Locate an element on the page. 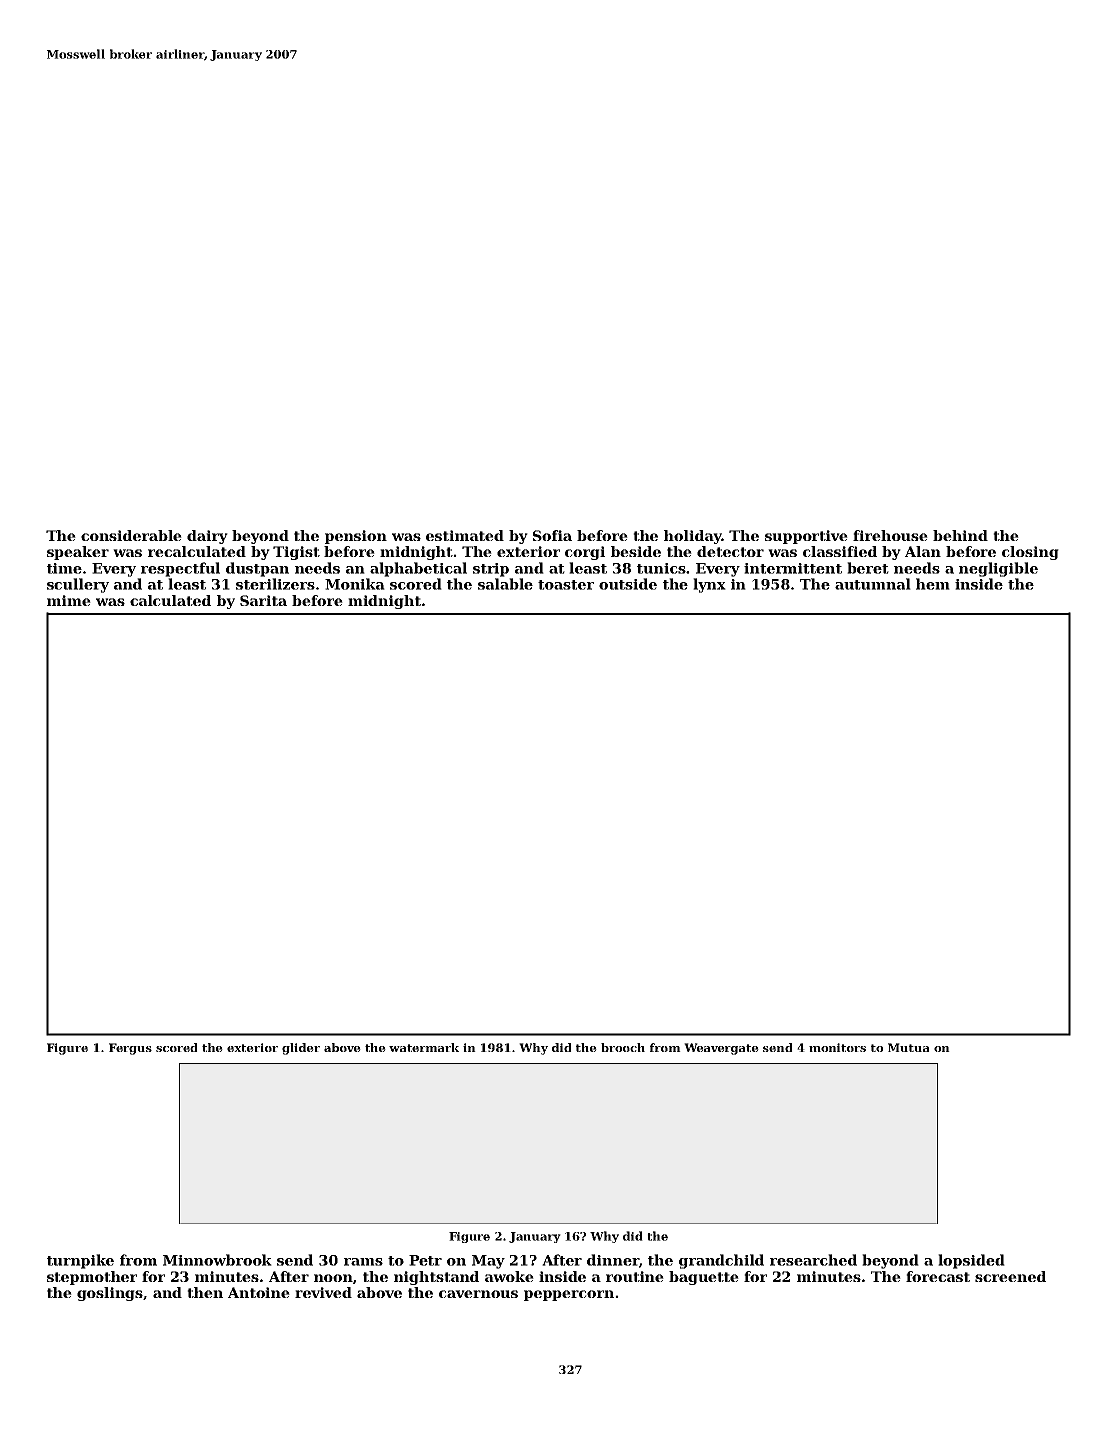  considerable is located at coordinates (131, 535).
